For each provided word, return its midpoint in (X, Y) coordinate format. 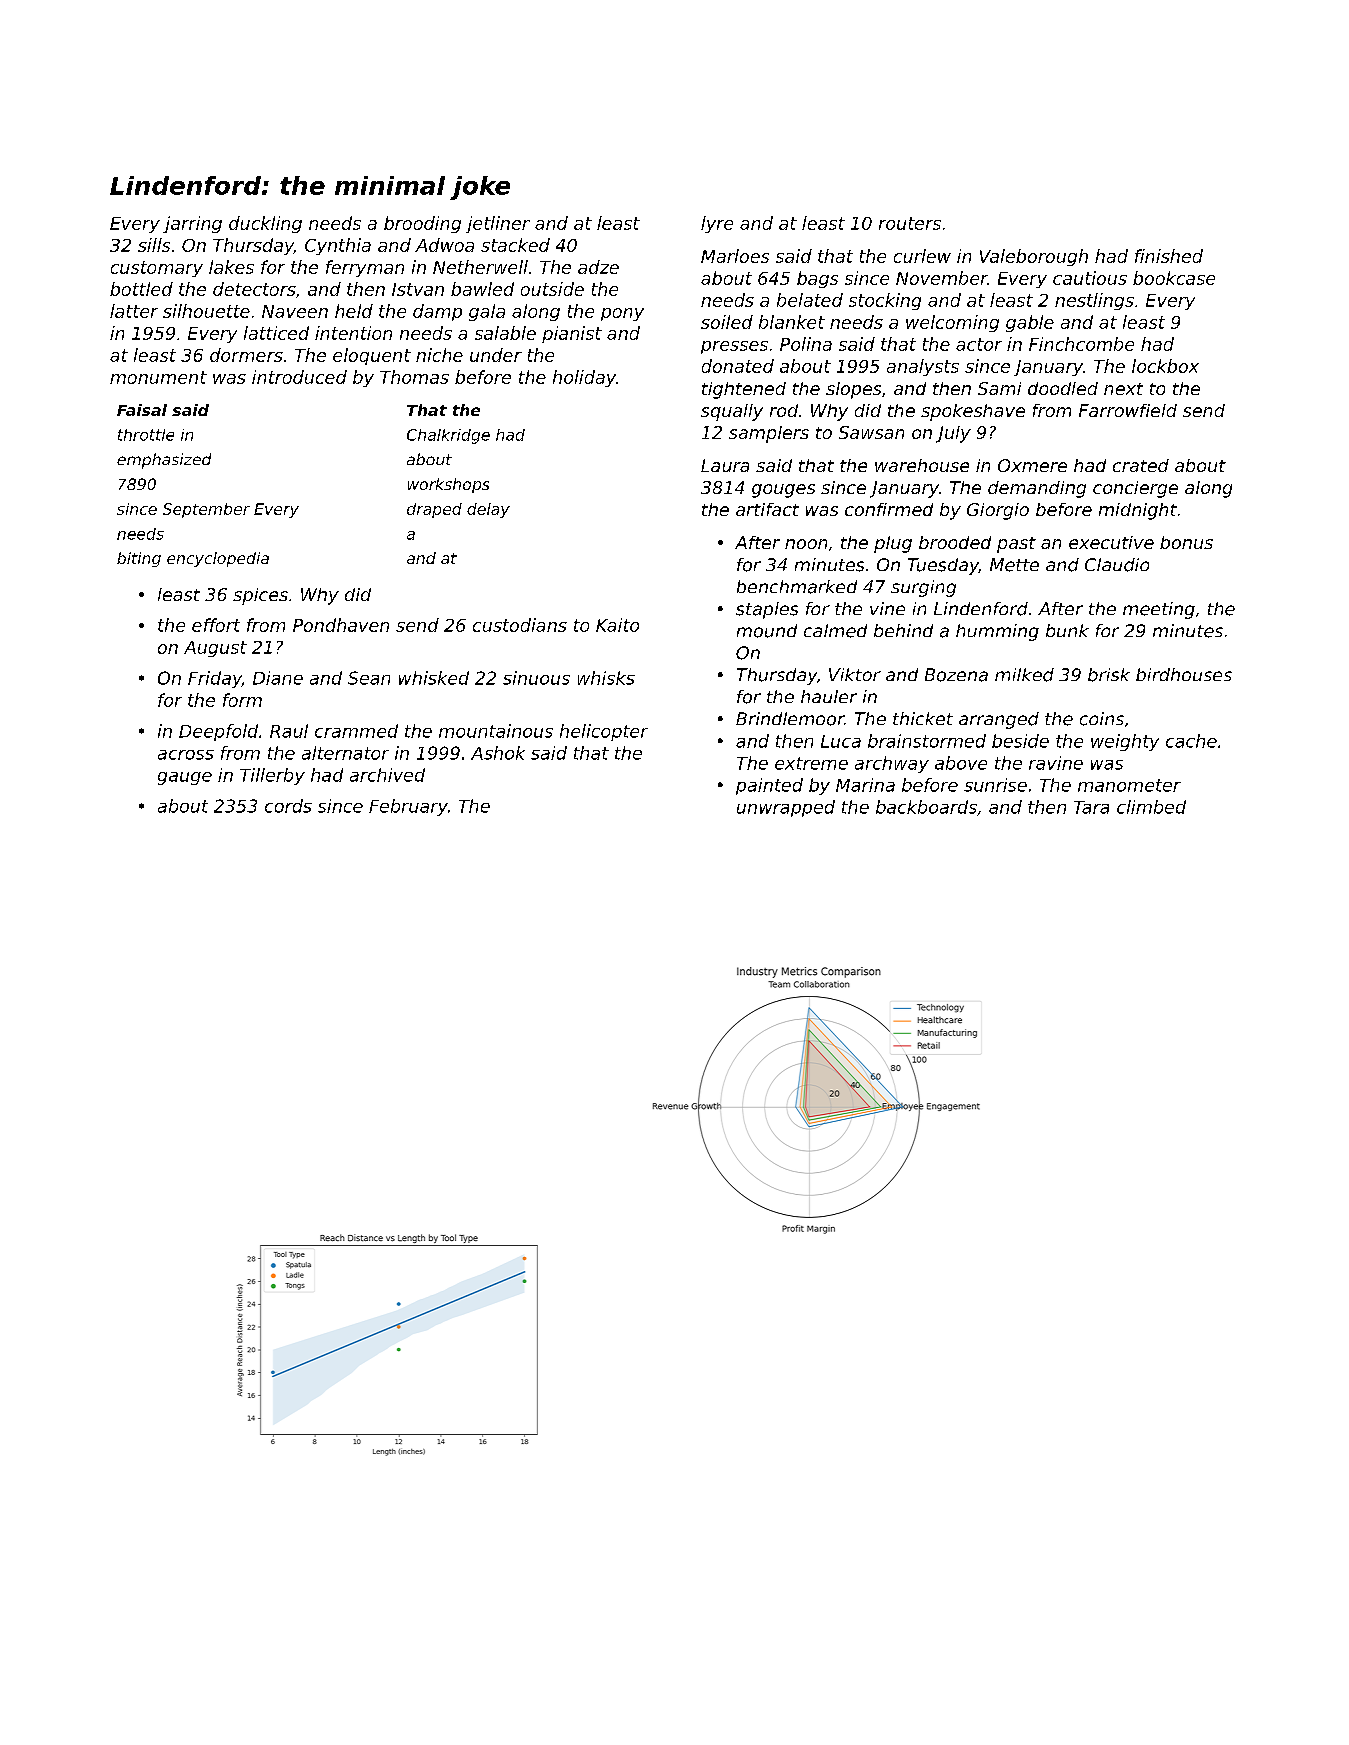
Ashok (498, 753)
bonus (1186, 542)
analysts (923, 367)
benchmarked (797, 587)
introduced (299, 377)
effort (216, 625)
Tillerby (272, 776)
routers (910, 223)
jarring (192, 224)
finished (1169, 256)
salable (505, 333)
